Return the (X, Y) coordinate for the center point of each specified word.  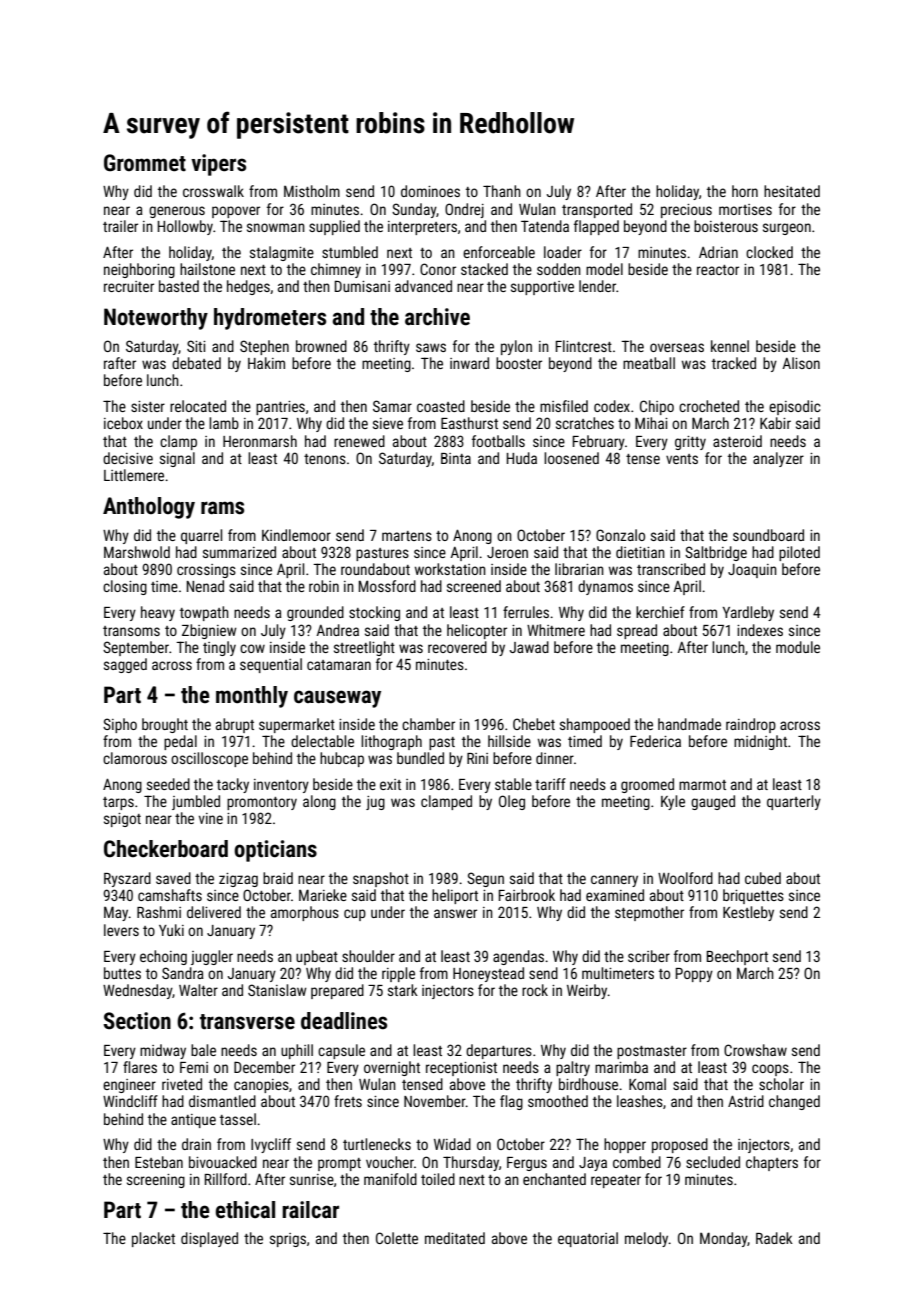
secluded (713, 1162)
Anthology (149, 508)
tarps (118, 803)
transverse (247, 1022)
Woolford (685, 878)
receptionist (461, 1069)
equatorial (588, 1239)
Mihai (651, 423)
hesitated (792, 191)
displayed (209, 1239)
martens (407, 536)
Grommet (145, 163)
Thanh (502, 191)
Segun (485, 879)
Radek (774, 1238)
